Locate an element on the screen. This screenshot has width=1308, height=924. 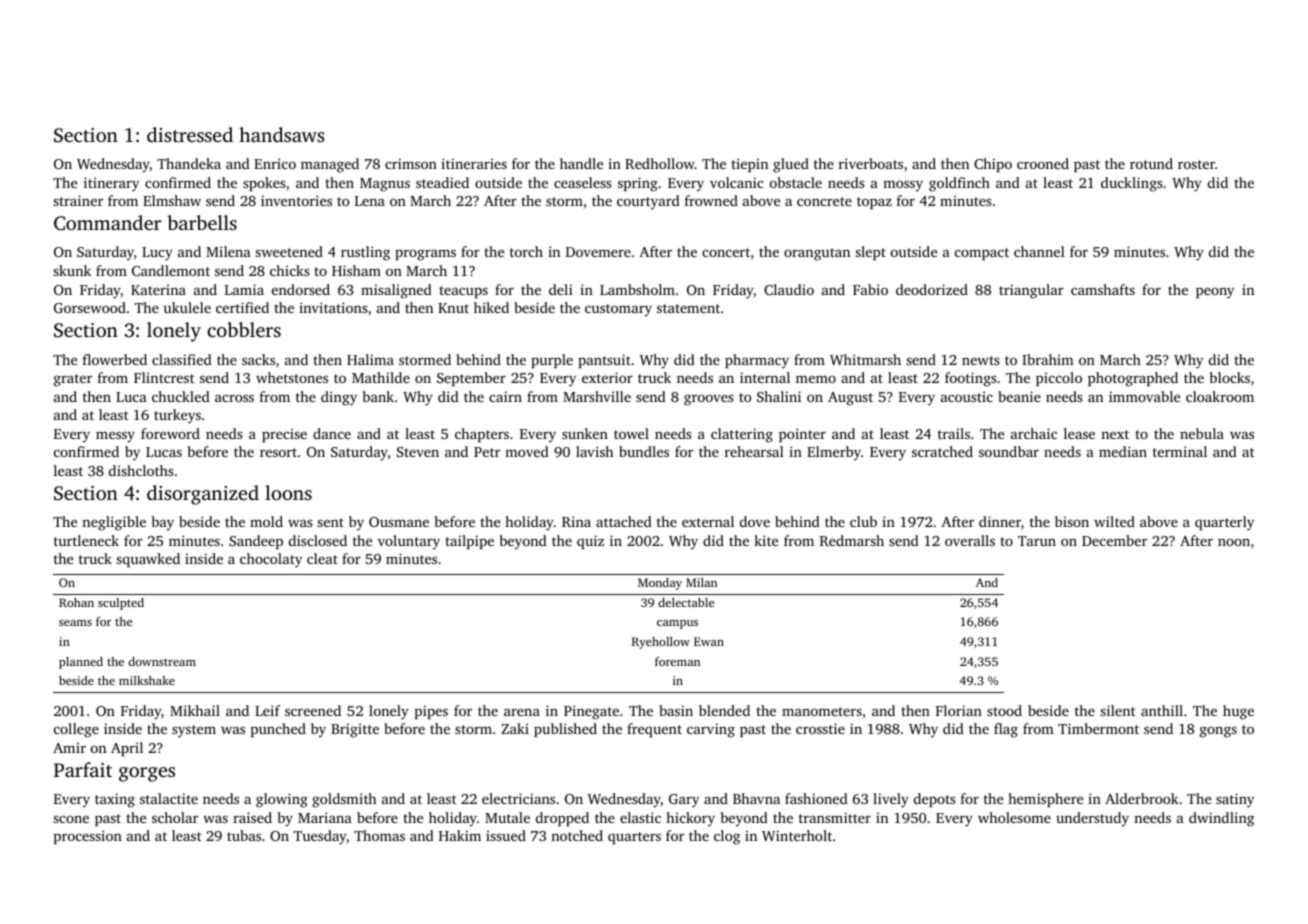
strainer is located at coordinates (78, 200).
